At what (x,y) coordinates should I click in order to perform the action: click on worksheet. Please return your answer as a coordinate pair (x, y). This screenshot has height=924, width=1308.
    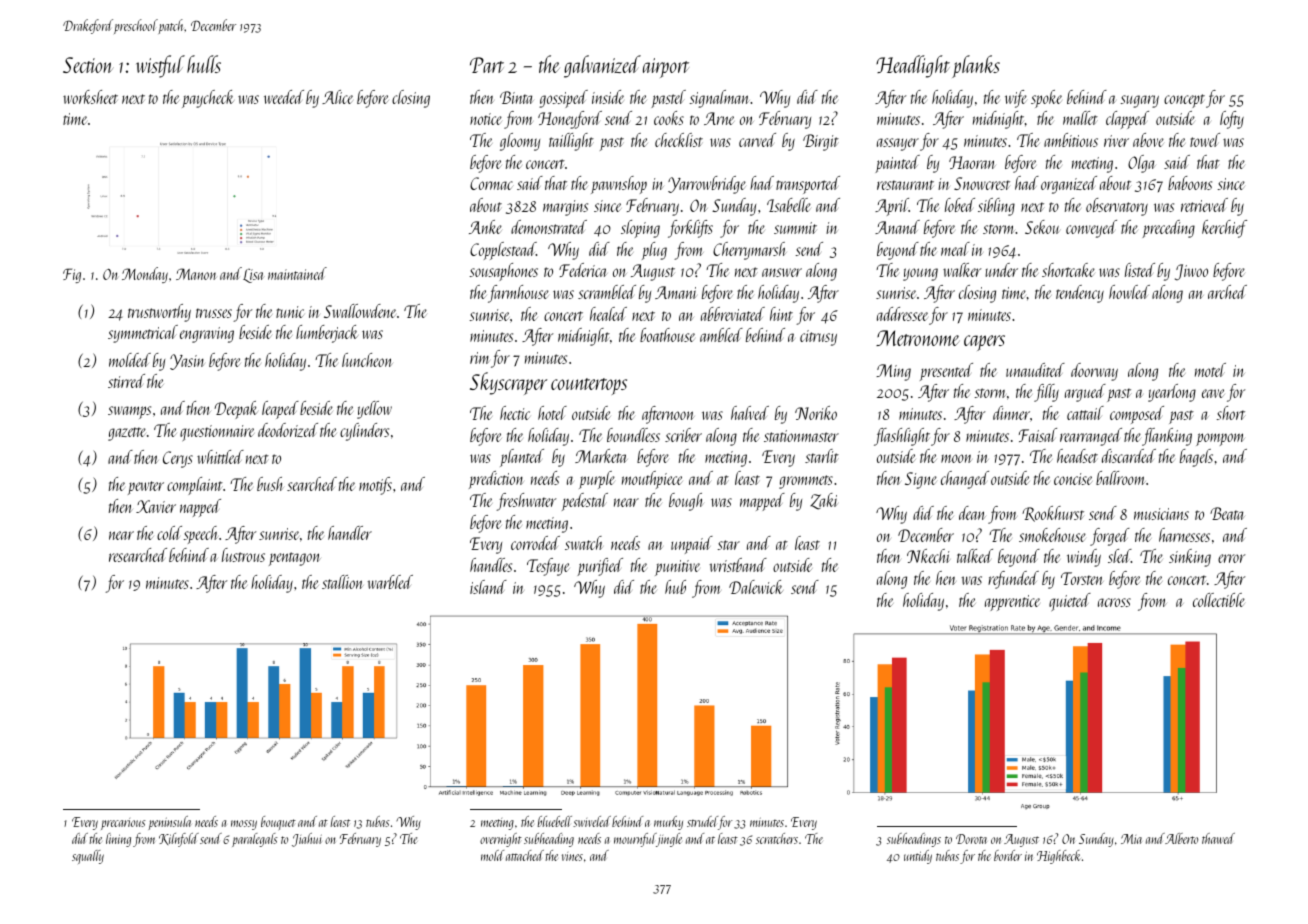
    Looking at the image, I should click on (90, 97).
